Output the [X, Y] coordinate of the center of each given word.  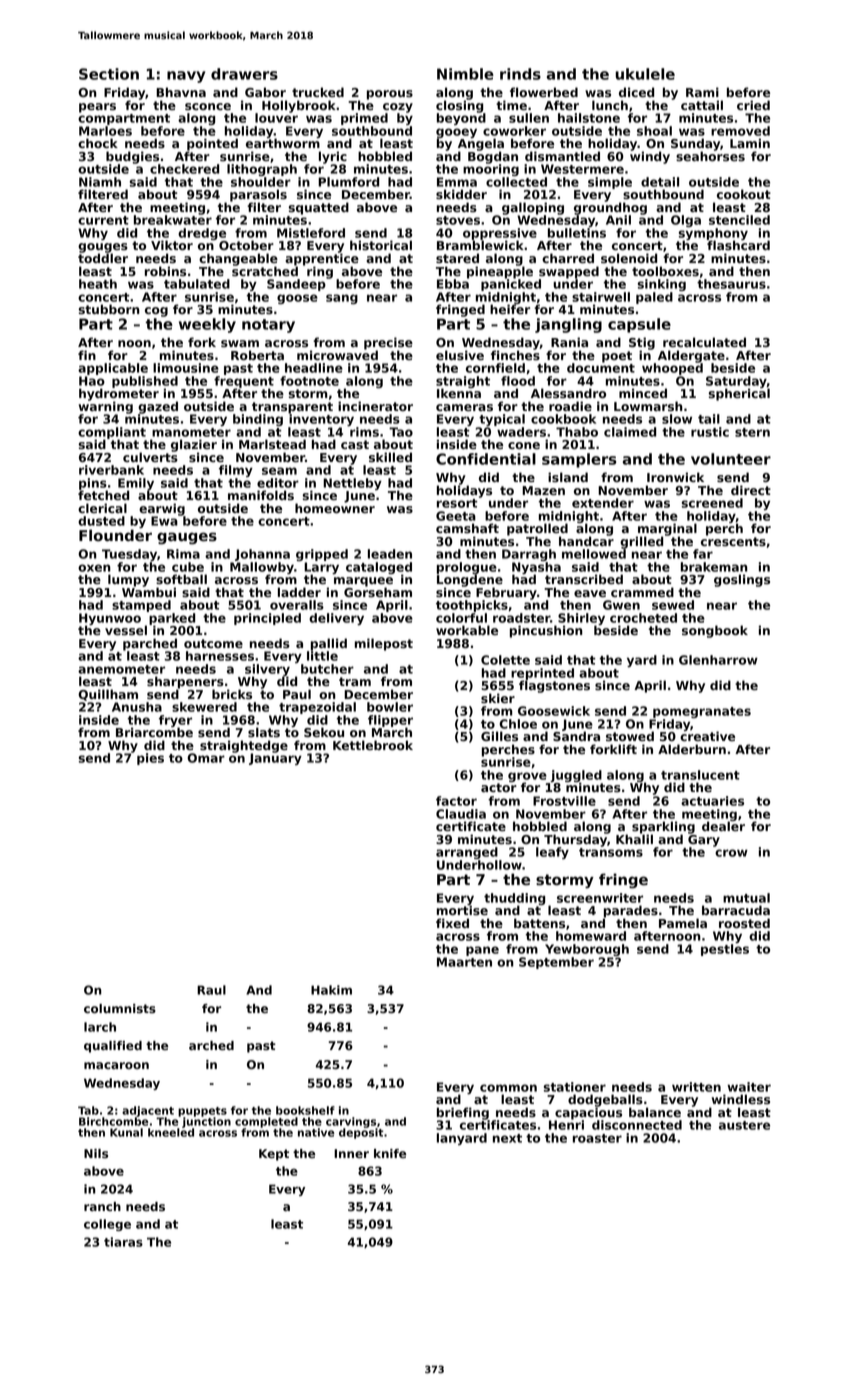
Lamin [750, 143]
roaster [597, 1138]
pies [150, 759]
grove [527, 777]
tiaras [123, 1242]
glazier [194, 445]
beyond [461, 119]
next [507, 1138]
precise [388, 343]
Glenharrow [718, 660]
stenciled [739, 220]
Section [109, 74]
